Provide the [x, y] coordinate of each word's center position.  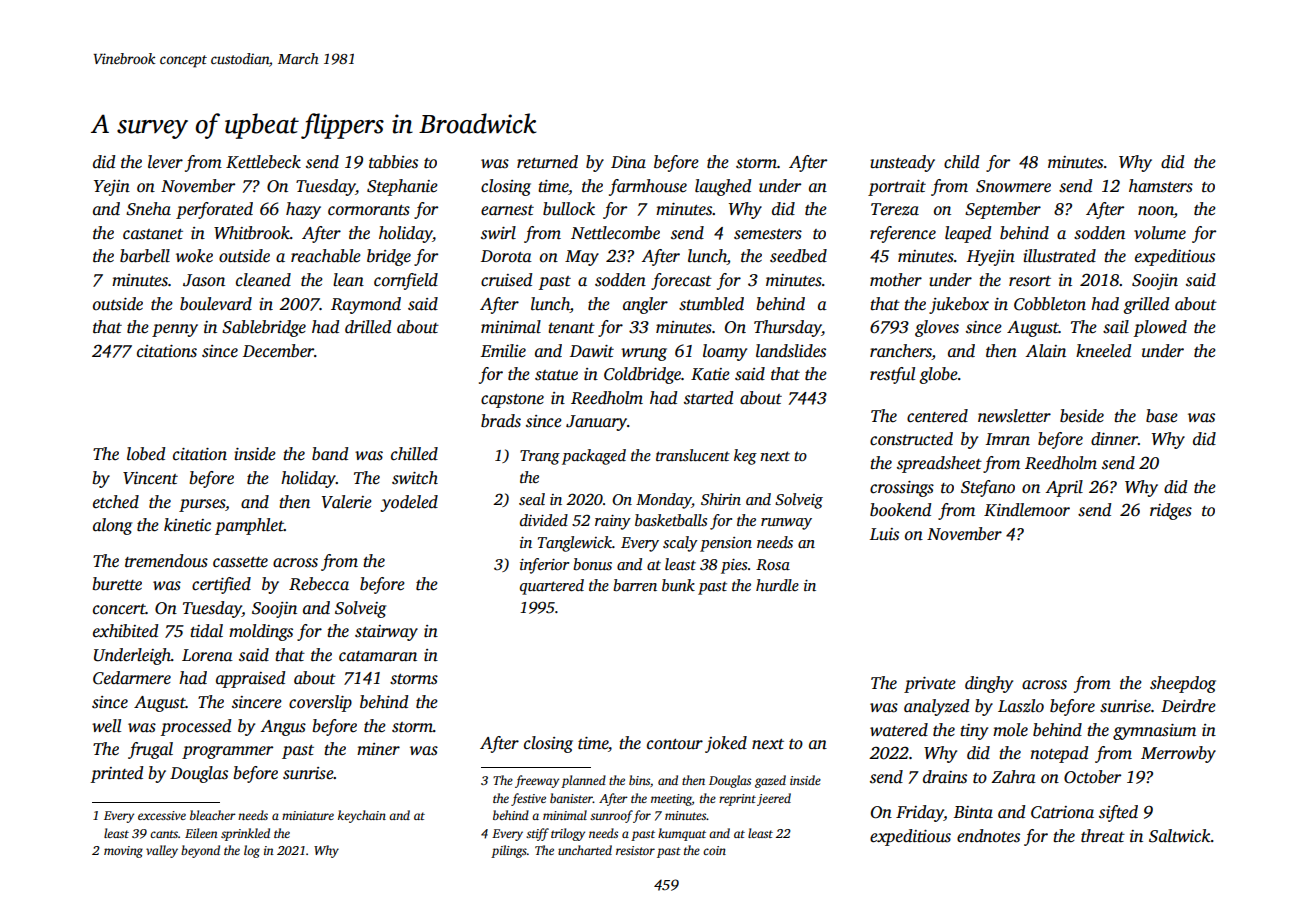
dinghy [989, 684]
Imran [1008, 439]
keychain [362, 816]
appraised [250, 679]
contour [675, 744]
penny [175, 330]
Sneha [148, 209]
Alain [1045, 350]
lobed [146, 454]
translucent [693, 455]
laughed [723, 187]
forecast [681, 281]
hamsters [1161, 186]
